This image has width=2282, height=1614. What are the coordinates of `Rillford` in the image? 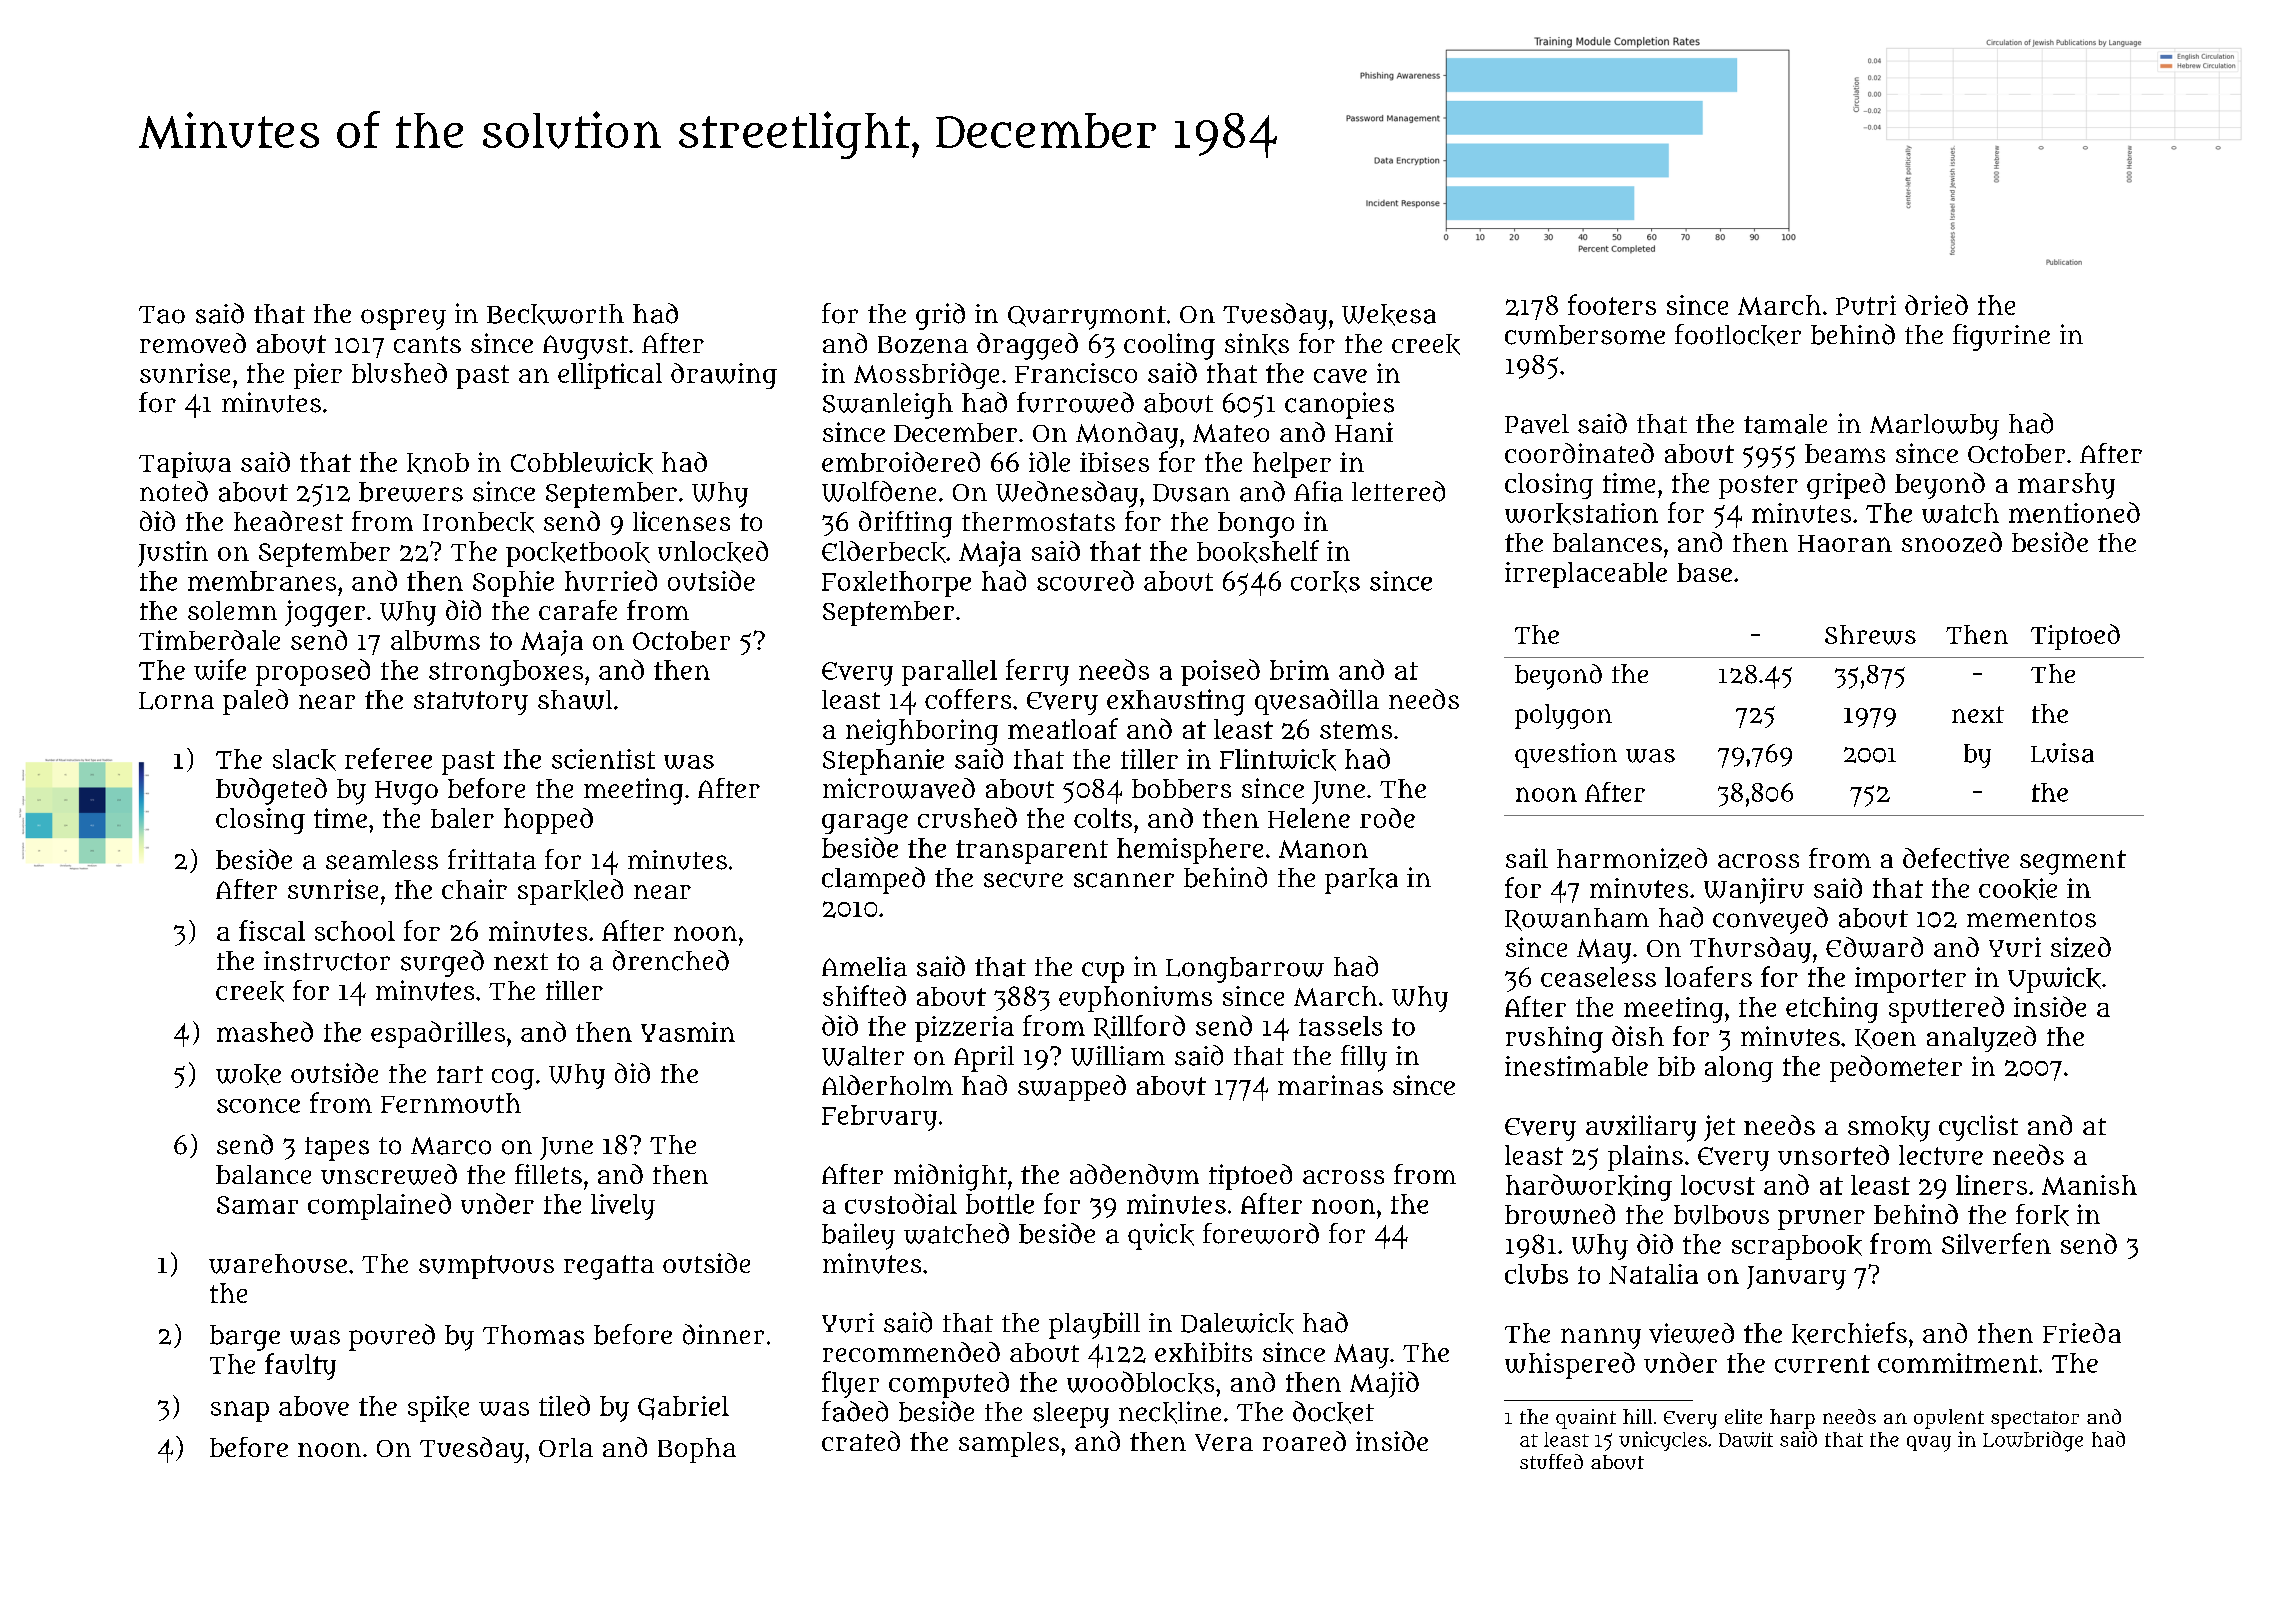 It's located at (1139, 1027).
